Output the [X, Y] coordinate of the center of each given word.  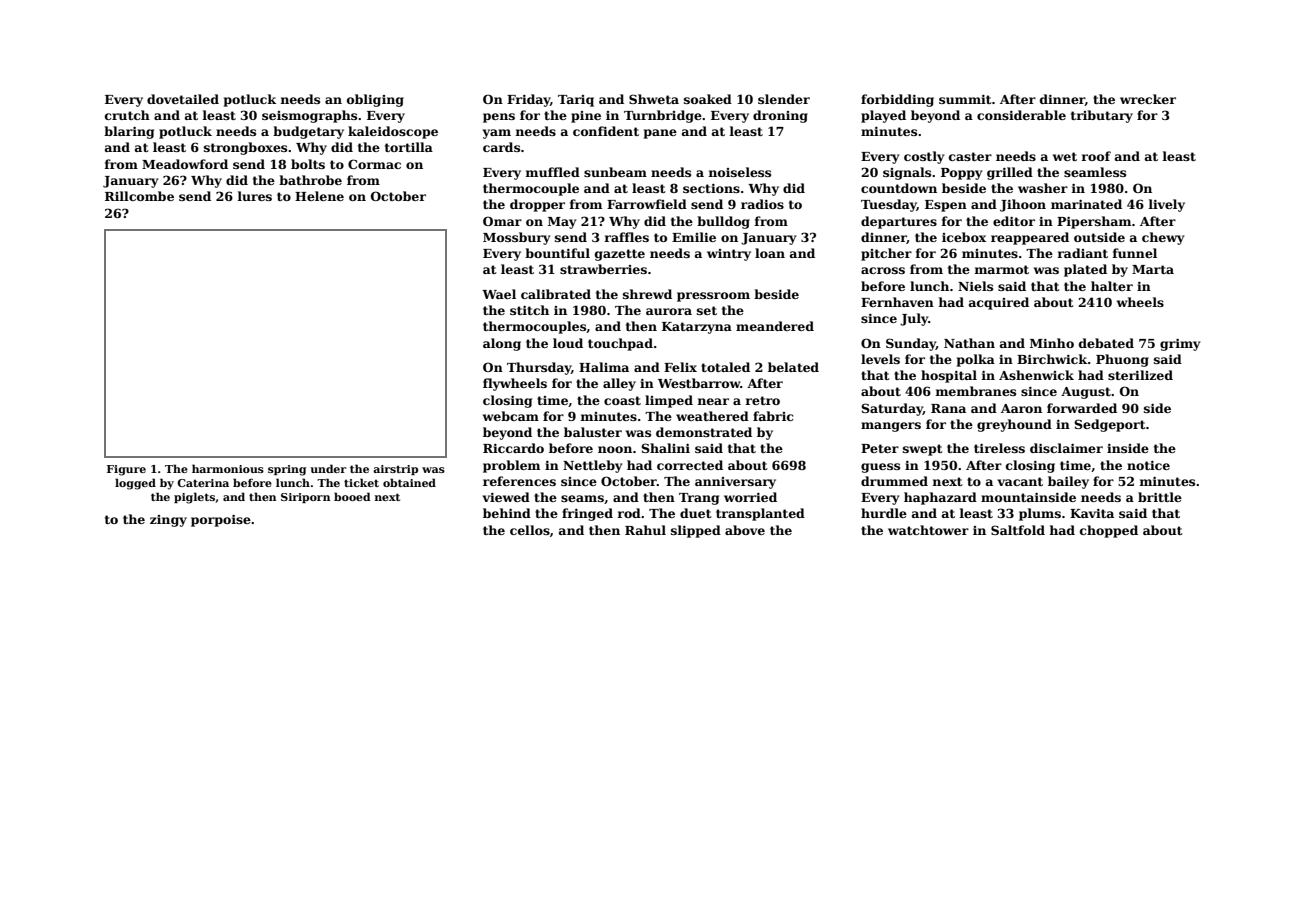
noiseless [739, 172]
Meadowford [185, 164]
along [502, 344]
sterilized [1140, 375]
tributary [1102, 116]
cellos [530, 530]
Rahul [645, 530]
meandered [775, 326]
